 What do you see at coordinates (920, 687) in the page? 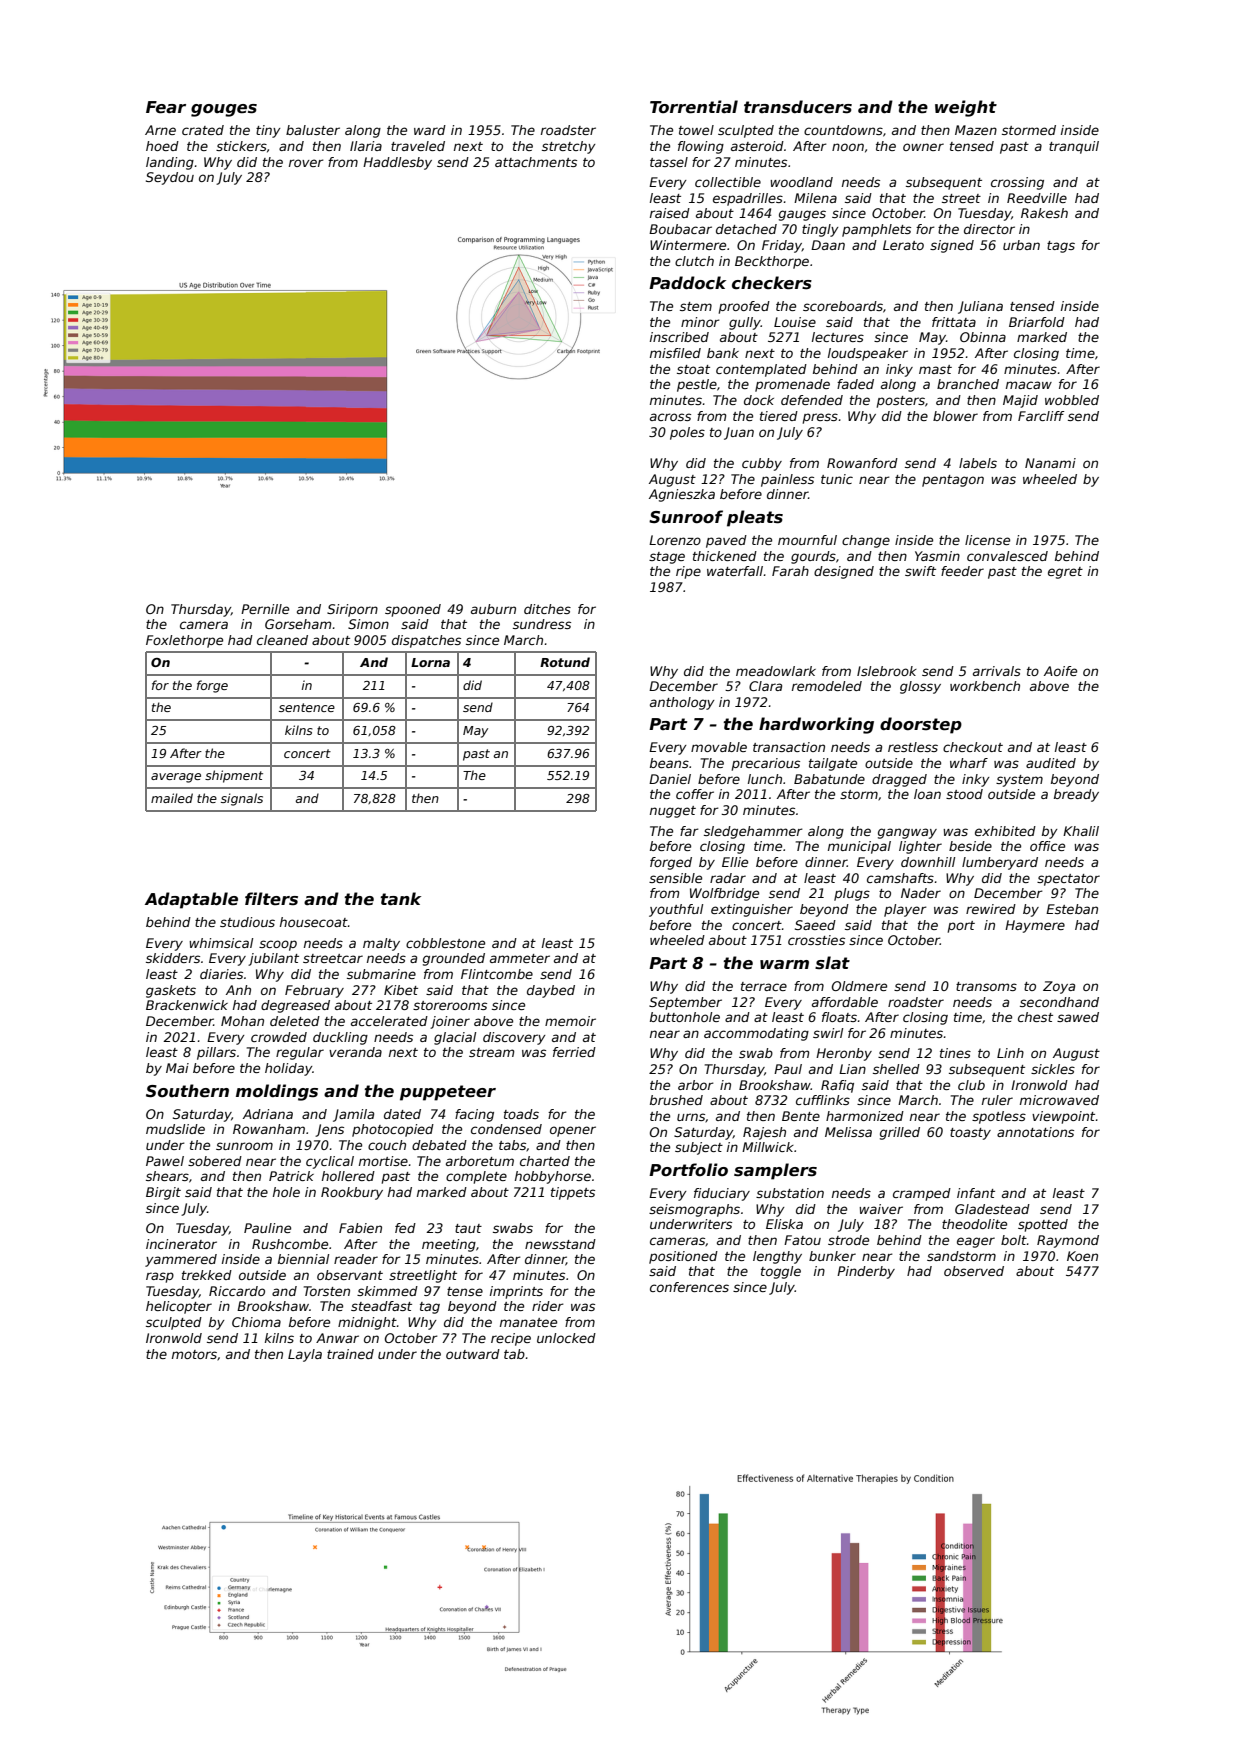
I see `glossy` at bounding box center [920, 687].
